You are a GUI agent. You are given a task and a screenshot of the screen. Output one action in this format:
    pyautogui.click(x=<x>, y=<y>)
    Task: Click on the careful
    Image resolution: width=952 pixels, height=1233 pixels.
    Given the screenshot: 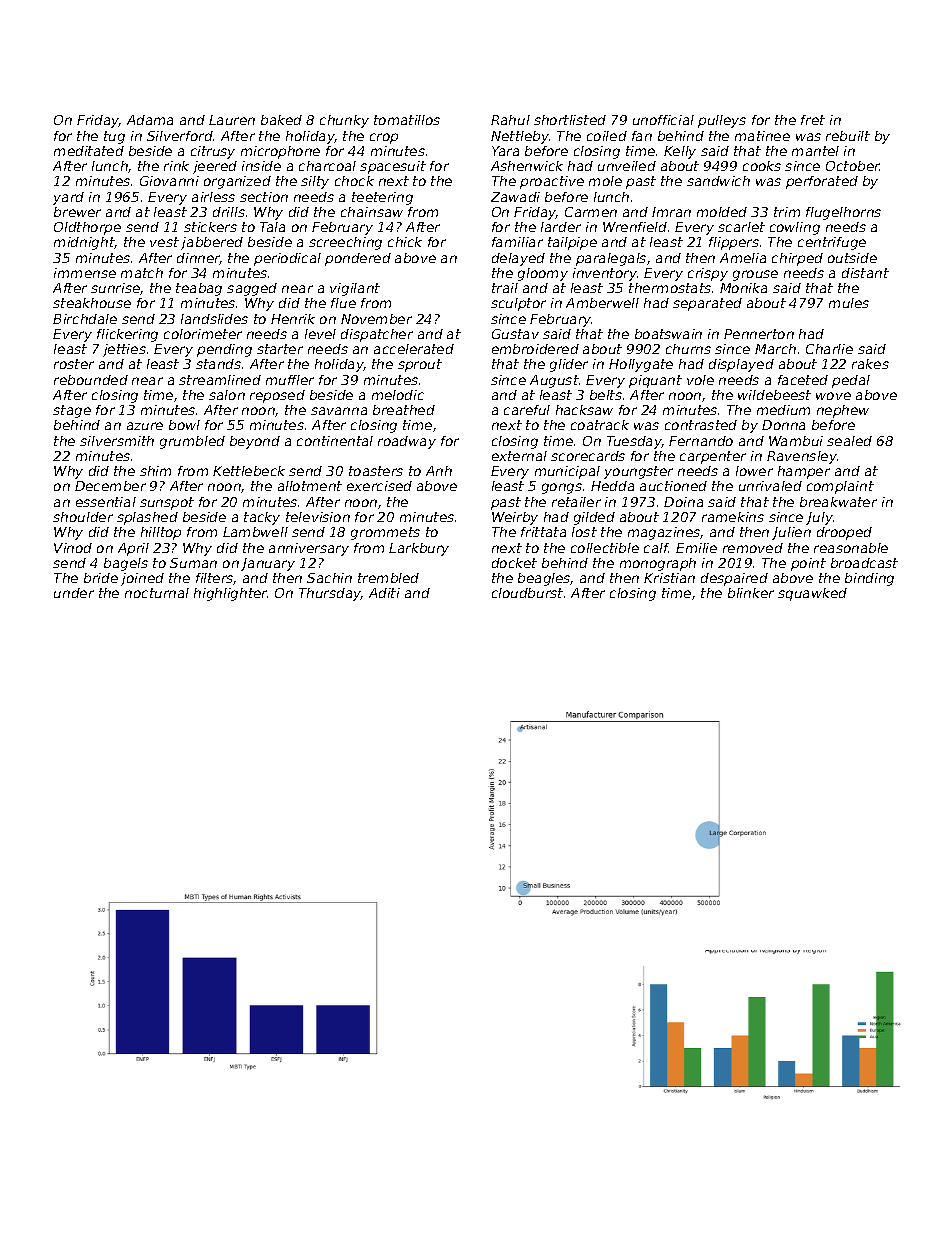 What is the action you would take?
    pyautogui.click(x=527, y=410)
